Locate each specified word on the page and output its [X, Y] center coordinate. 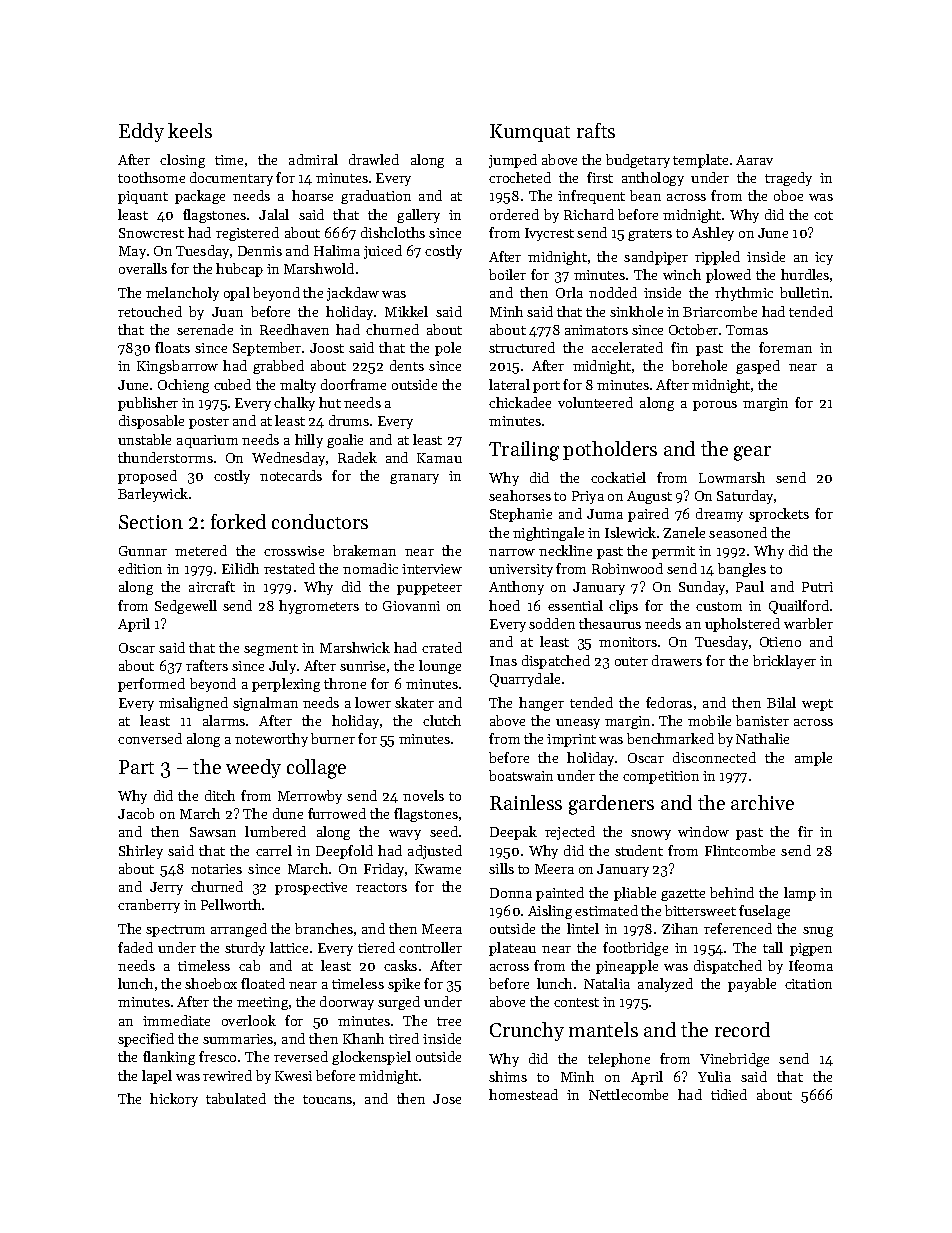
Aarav [754, 160]
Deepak [513, 833]
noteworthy [271, 740]
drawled [374, 159]
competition [661, 777]
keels [190, 130]
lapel [157, 1077]
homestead [523, 1094]
